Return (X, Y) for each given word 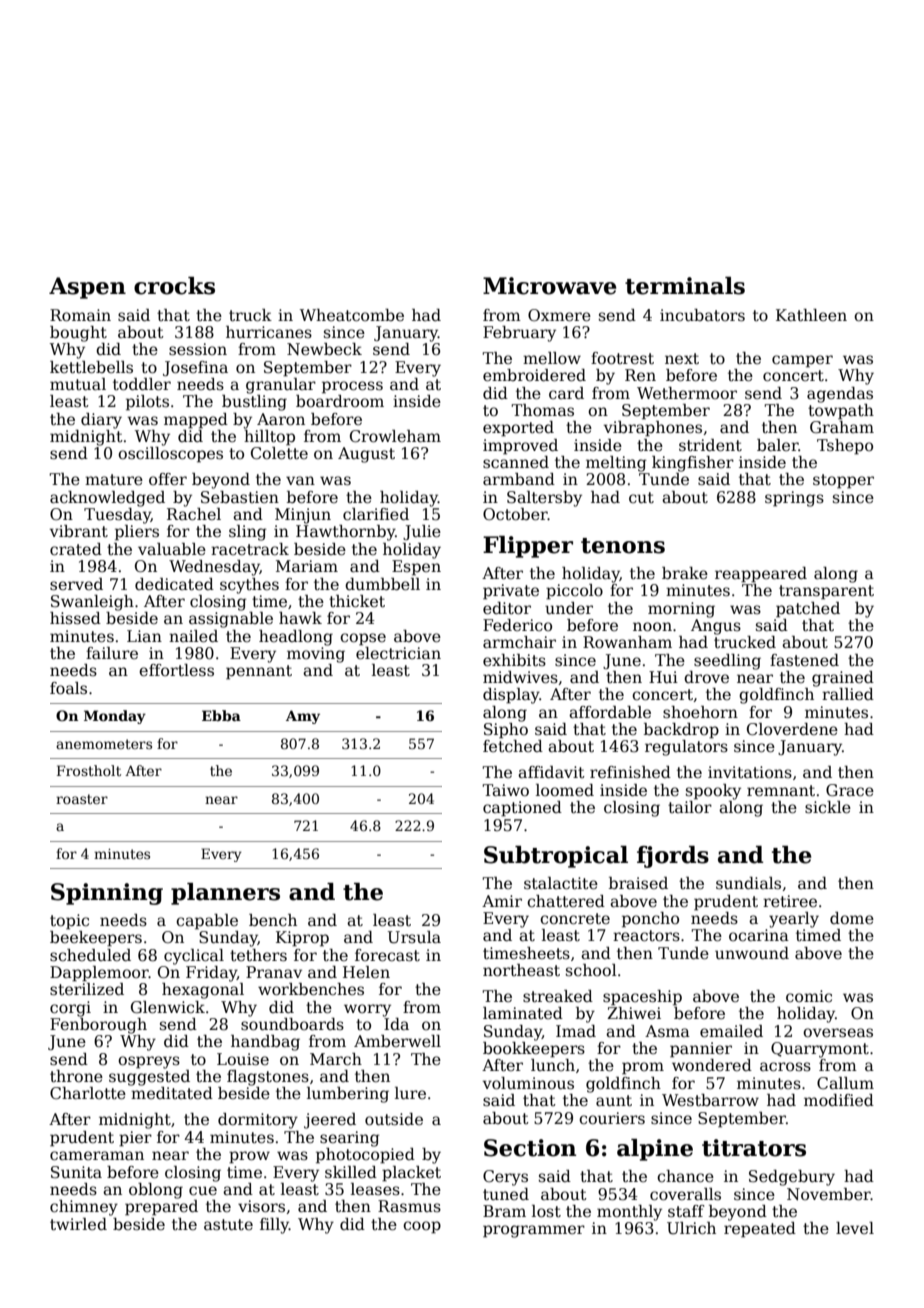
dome (852, 918)
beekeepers (96, 939)
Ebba (221, 715)
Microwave (549, 286)
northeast (521, 970)
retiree (790, 901)
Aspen (87, 288)
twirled (78, 1224)
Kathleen (811, 315)
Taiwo (505, 790)
